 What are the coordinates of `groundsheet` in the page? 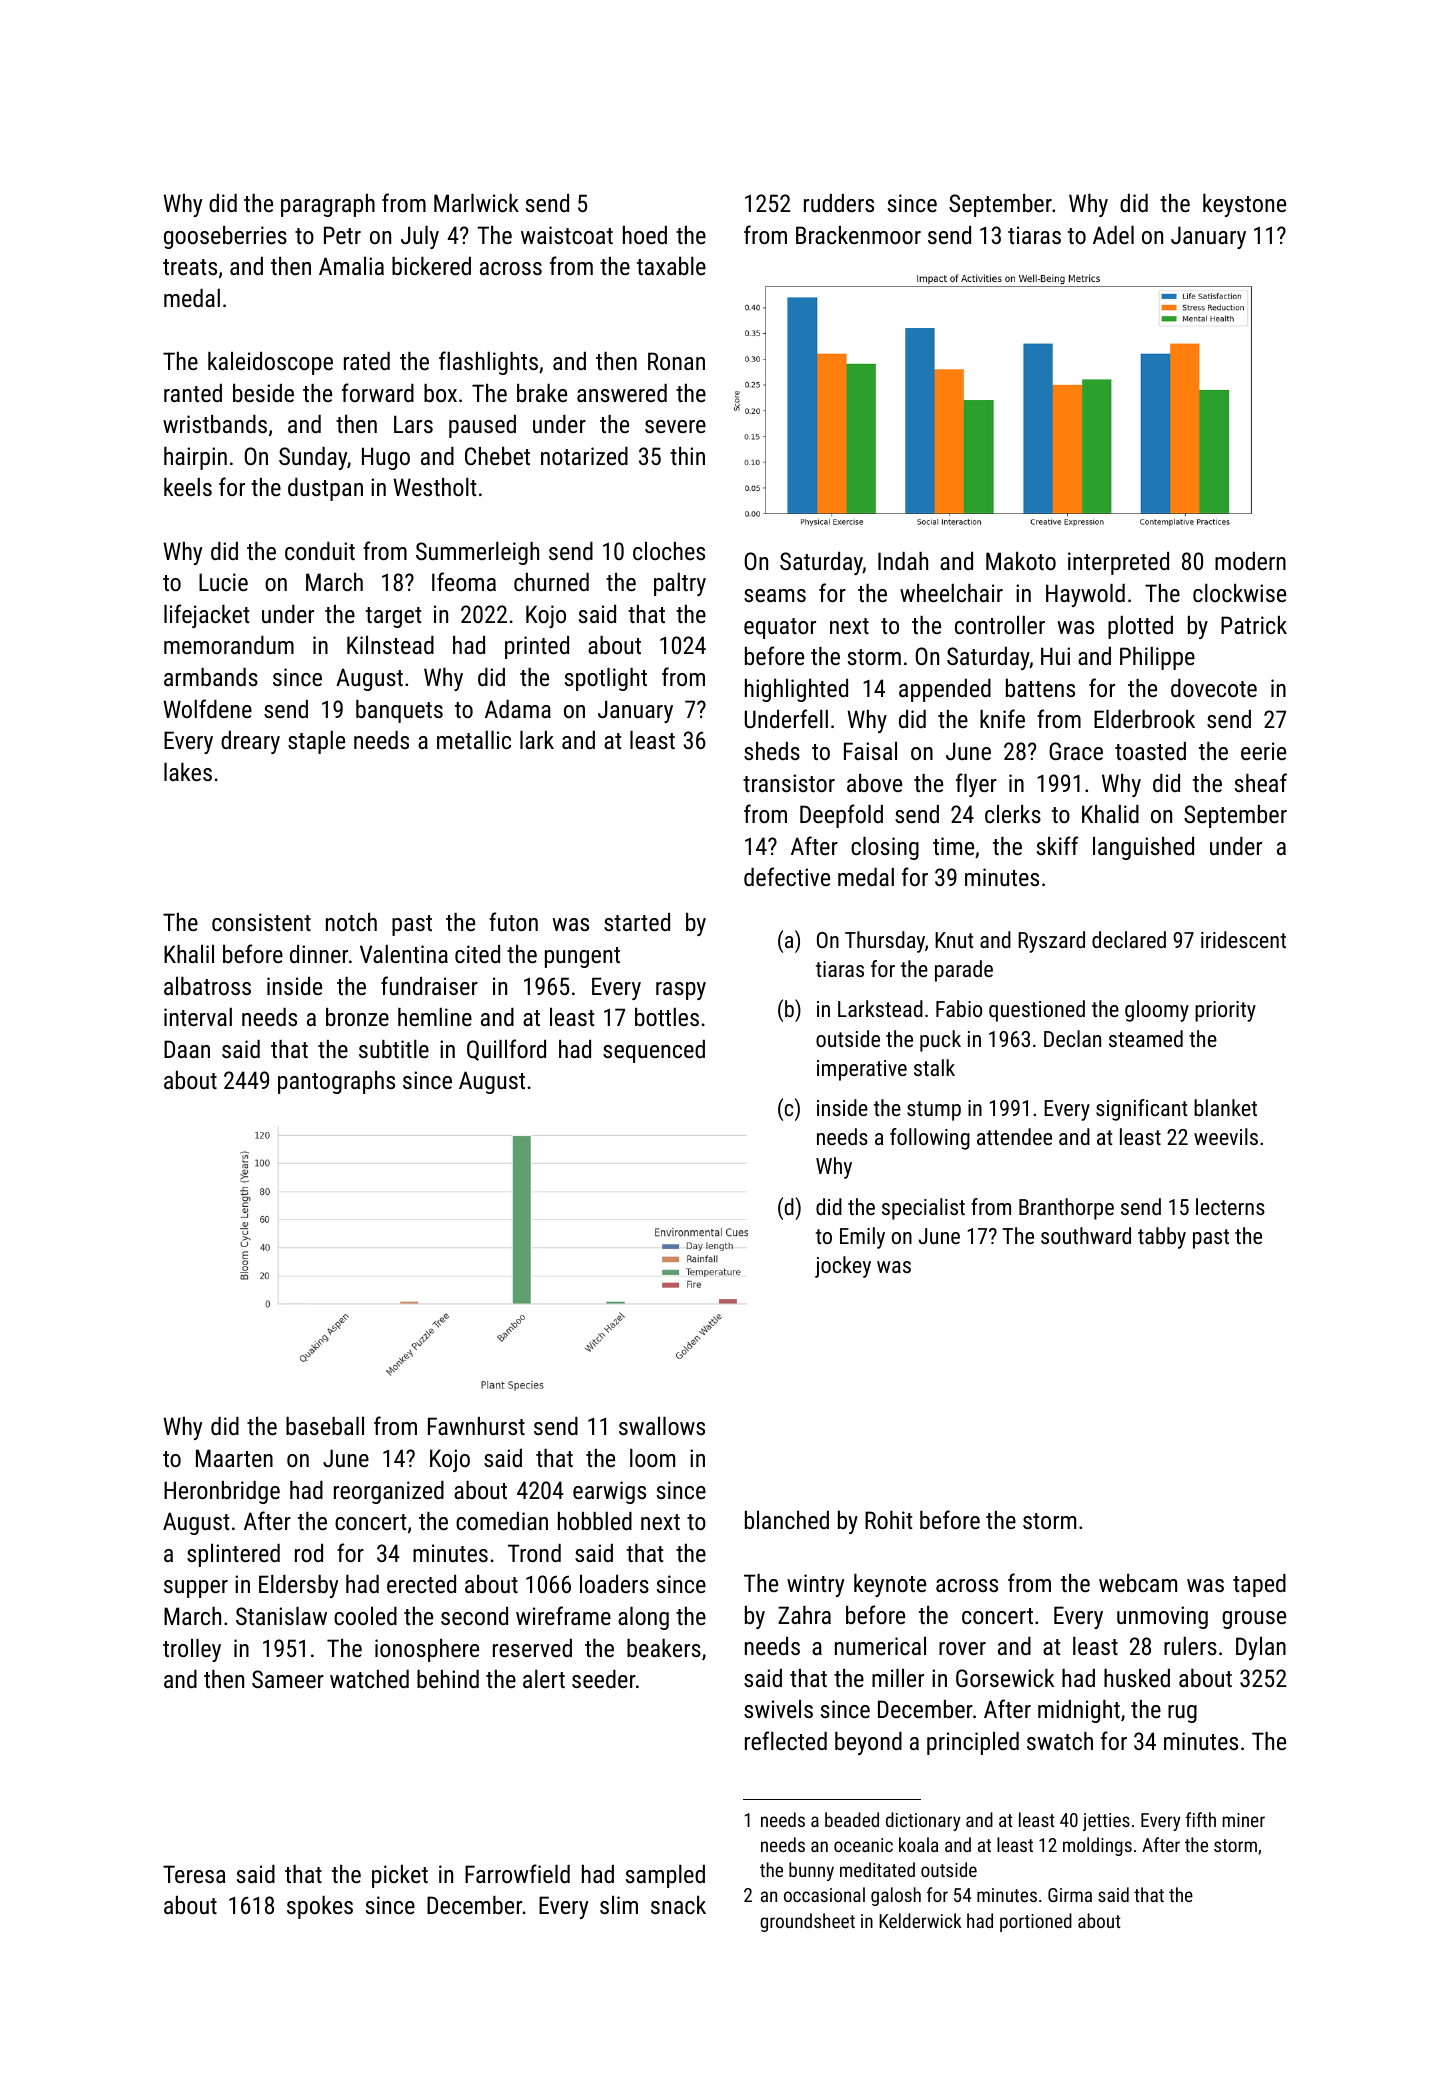 It's located at (807, 1922).
